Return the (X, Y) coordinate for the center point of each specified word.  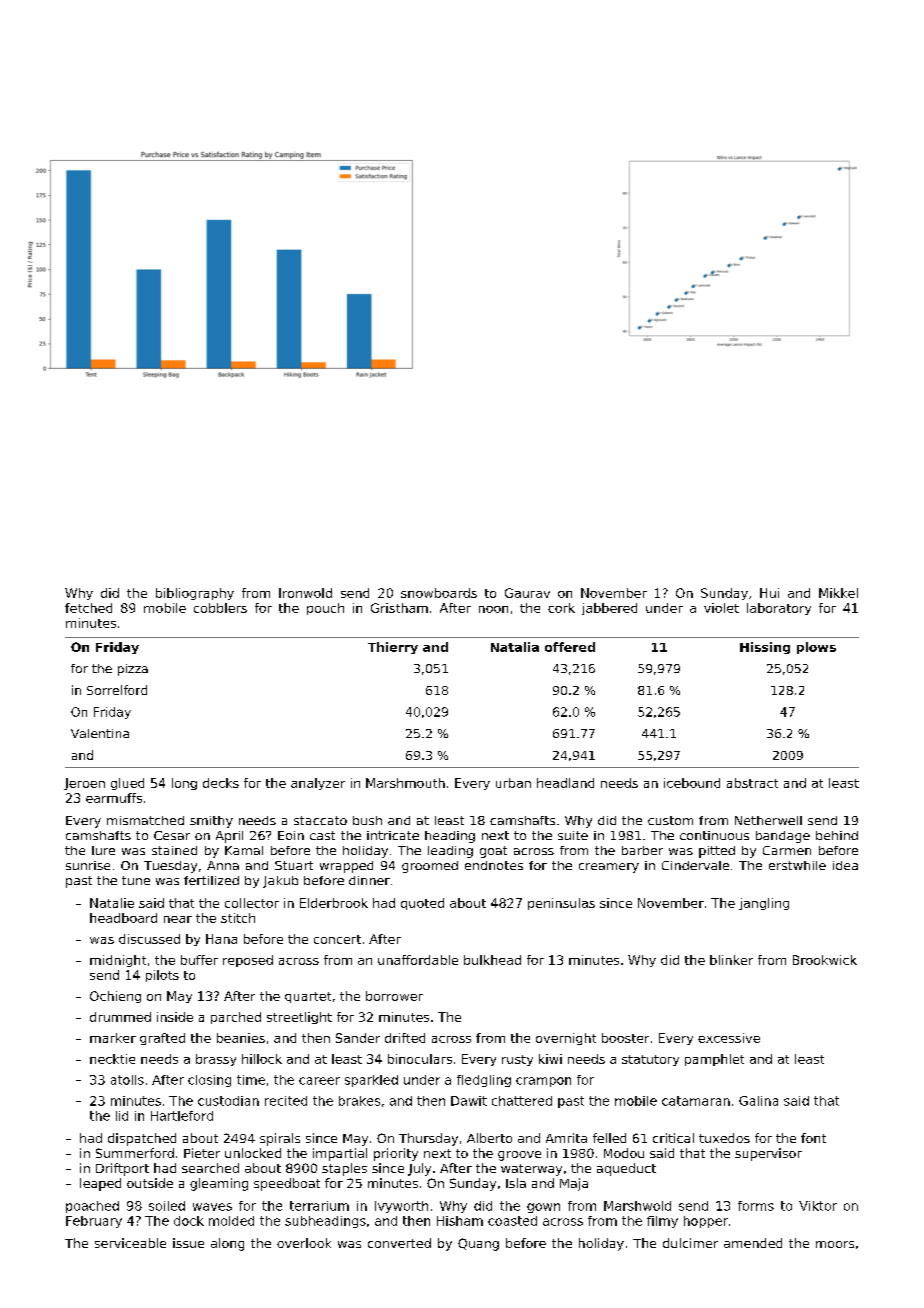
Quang (478, 1244)
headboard (123, 918)
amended (753, 1243)
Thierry (393, 648)
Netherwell (768, 820)
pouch (325, 609)
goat (493, 852)
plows (816, 648)
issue (188, 1243)
